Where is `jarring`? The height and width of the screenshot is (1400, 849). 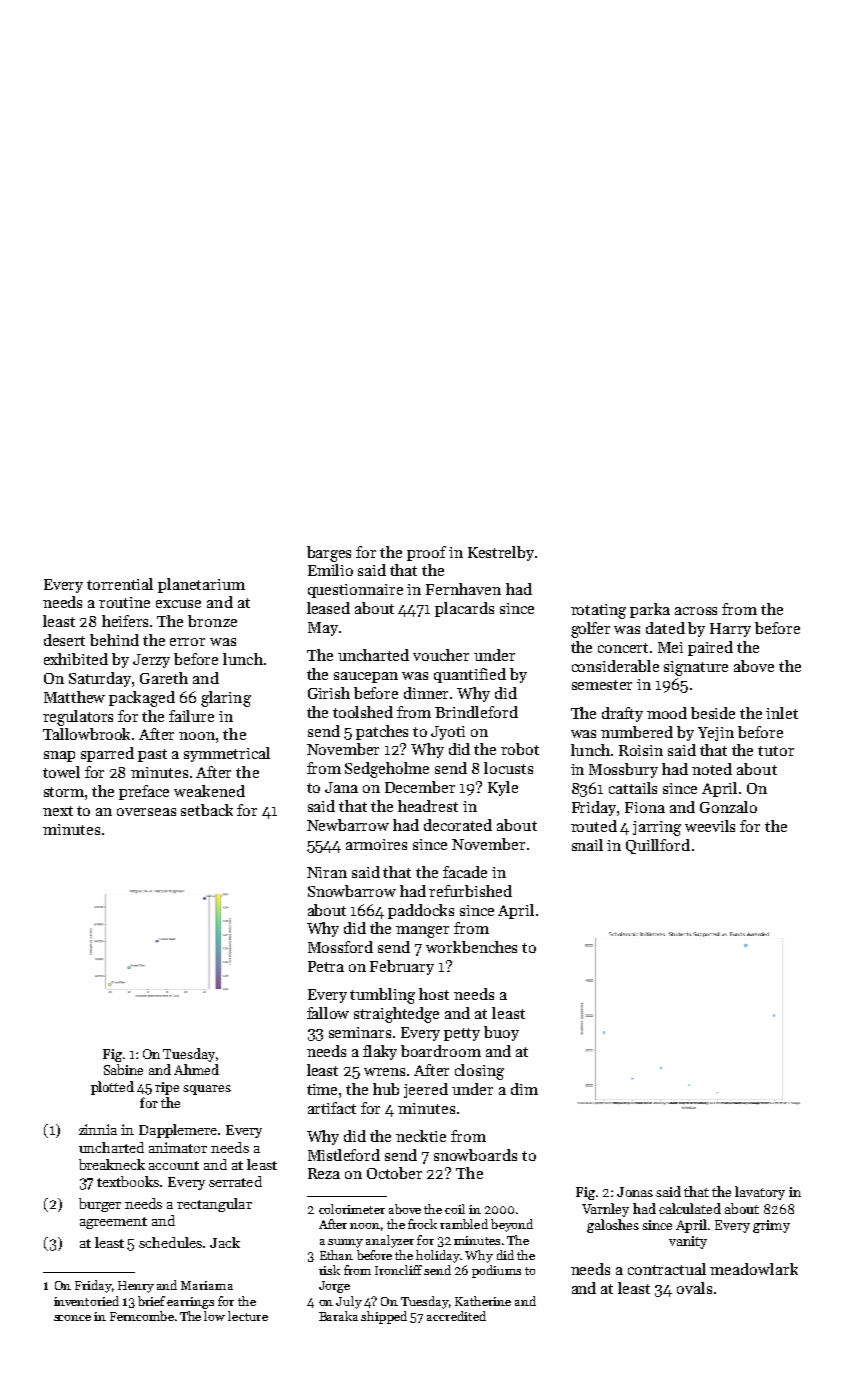 jarring is located at coordinates (657, 828).
